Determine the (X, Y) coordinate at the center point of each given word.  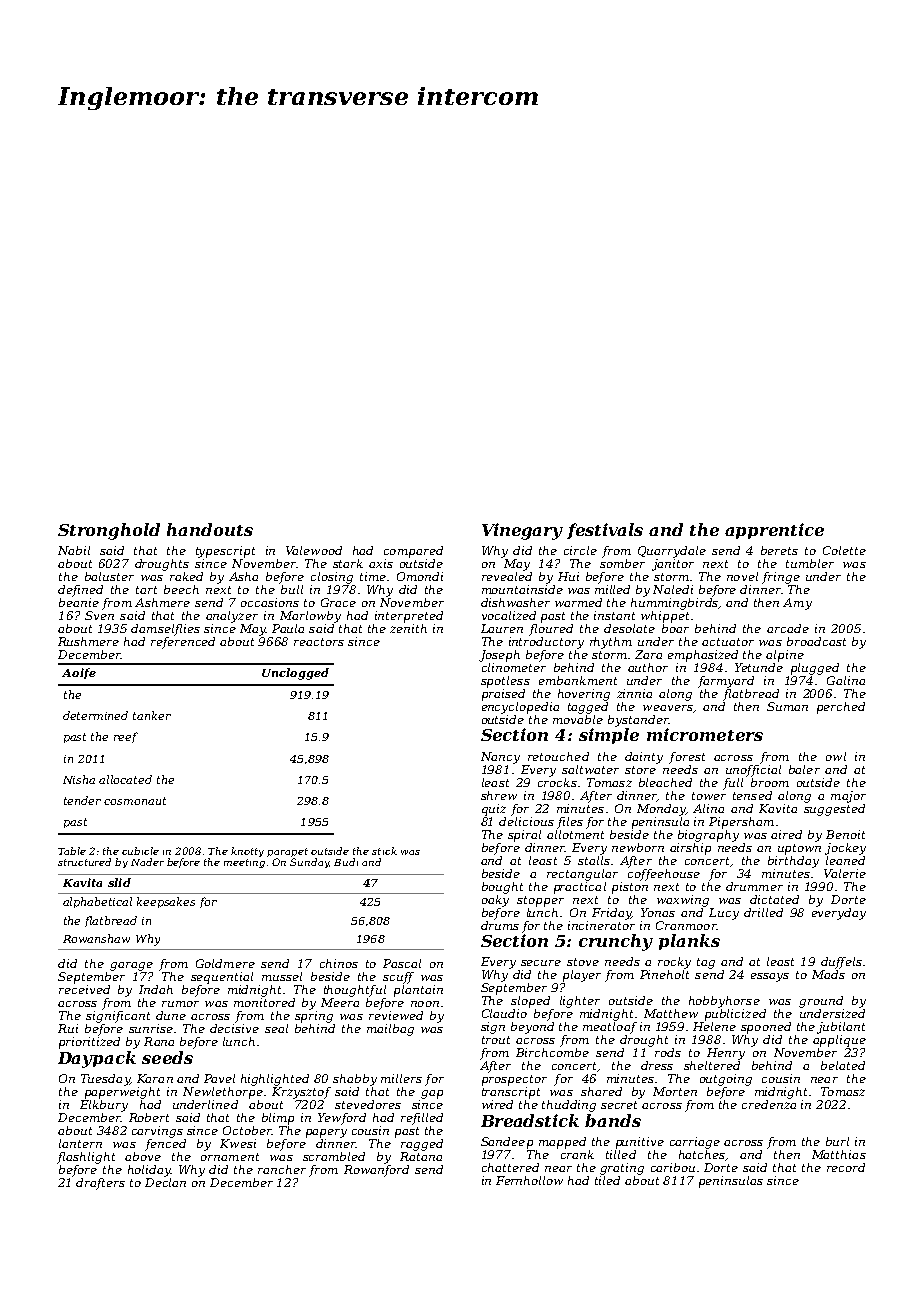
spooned (766, 1028)
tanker (152, 715)
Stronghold (109, 531)
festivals (605, 531)
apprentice (774, 531)
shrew (499, 795)
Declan (165, 1182)
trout (496, 1040)
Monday (661, 810)
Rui (68, 1028)
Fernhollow (529, 1180)
